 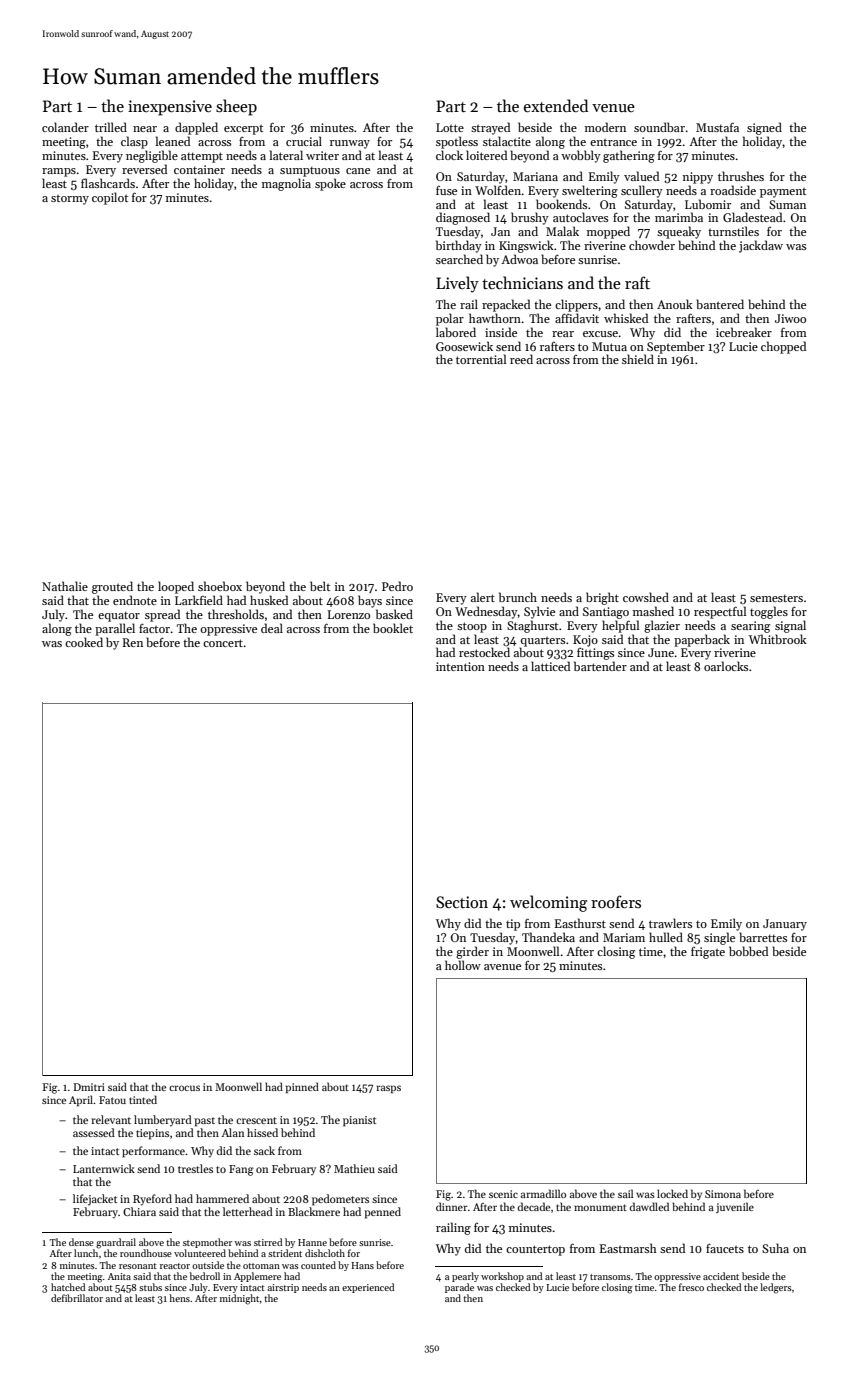 I want to click on assessed, so click(x=94, y=1132).
